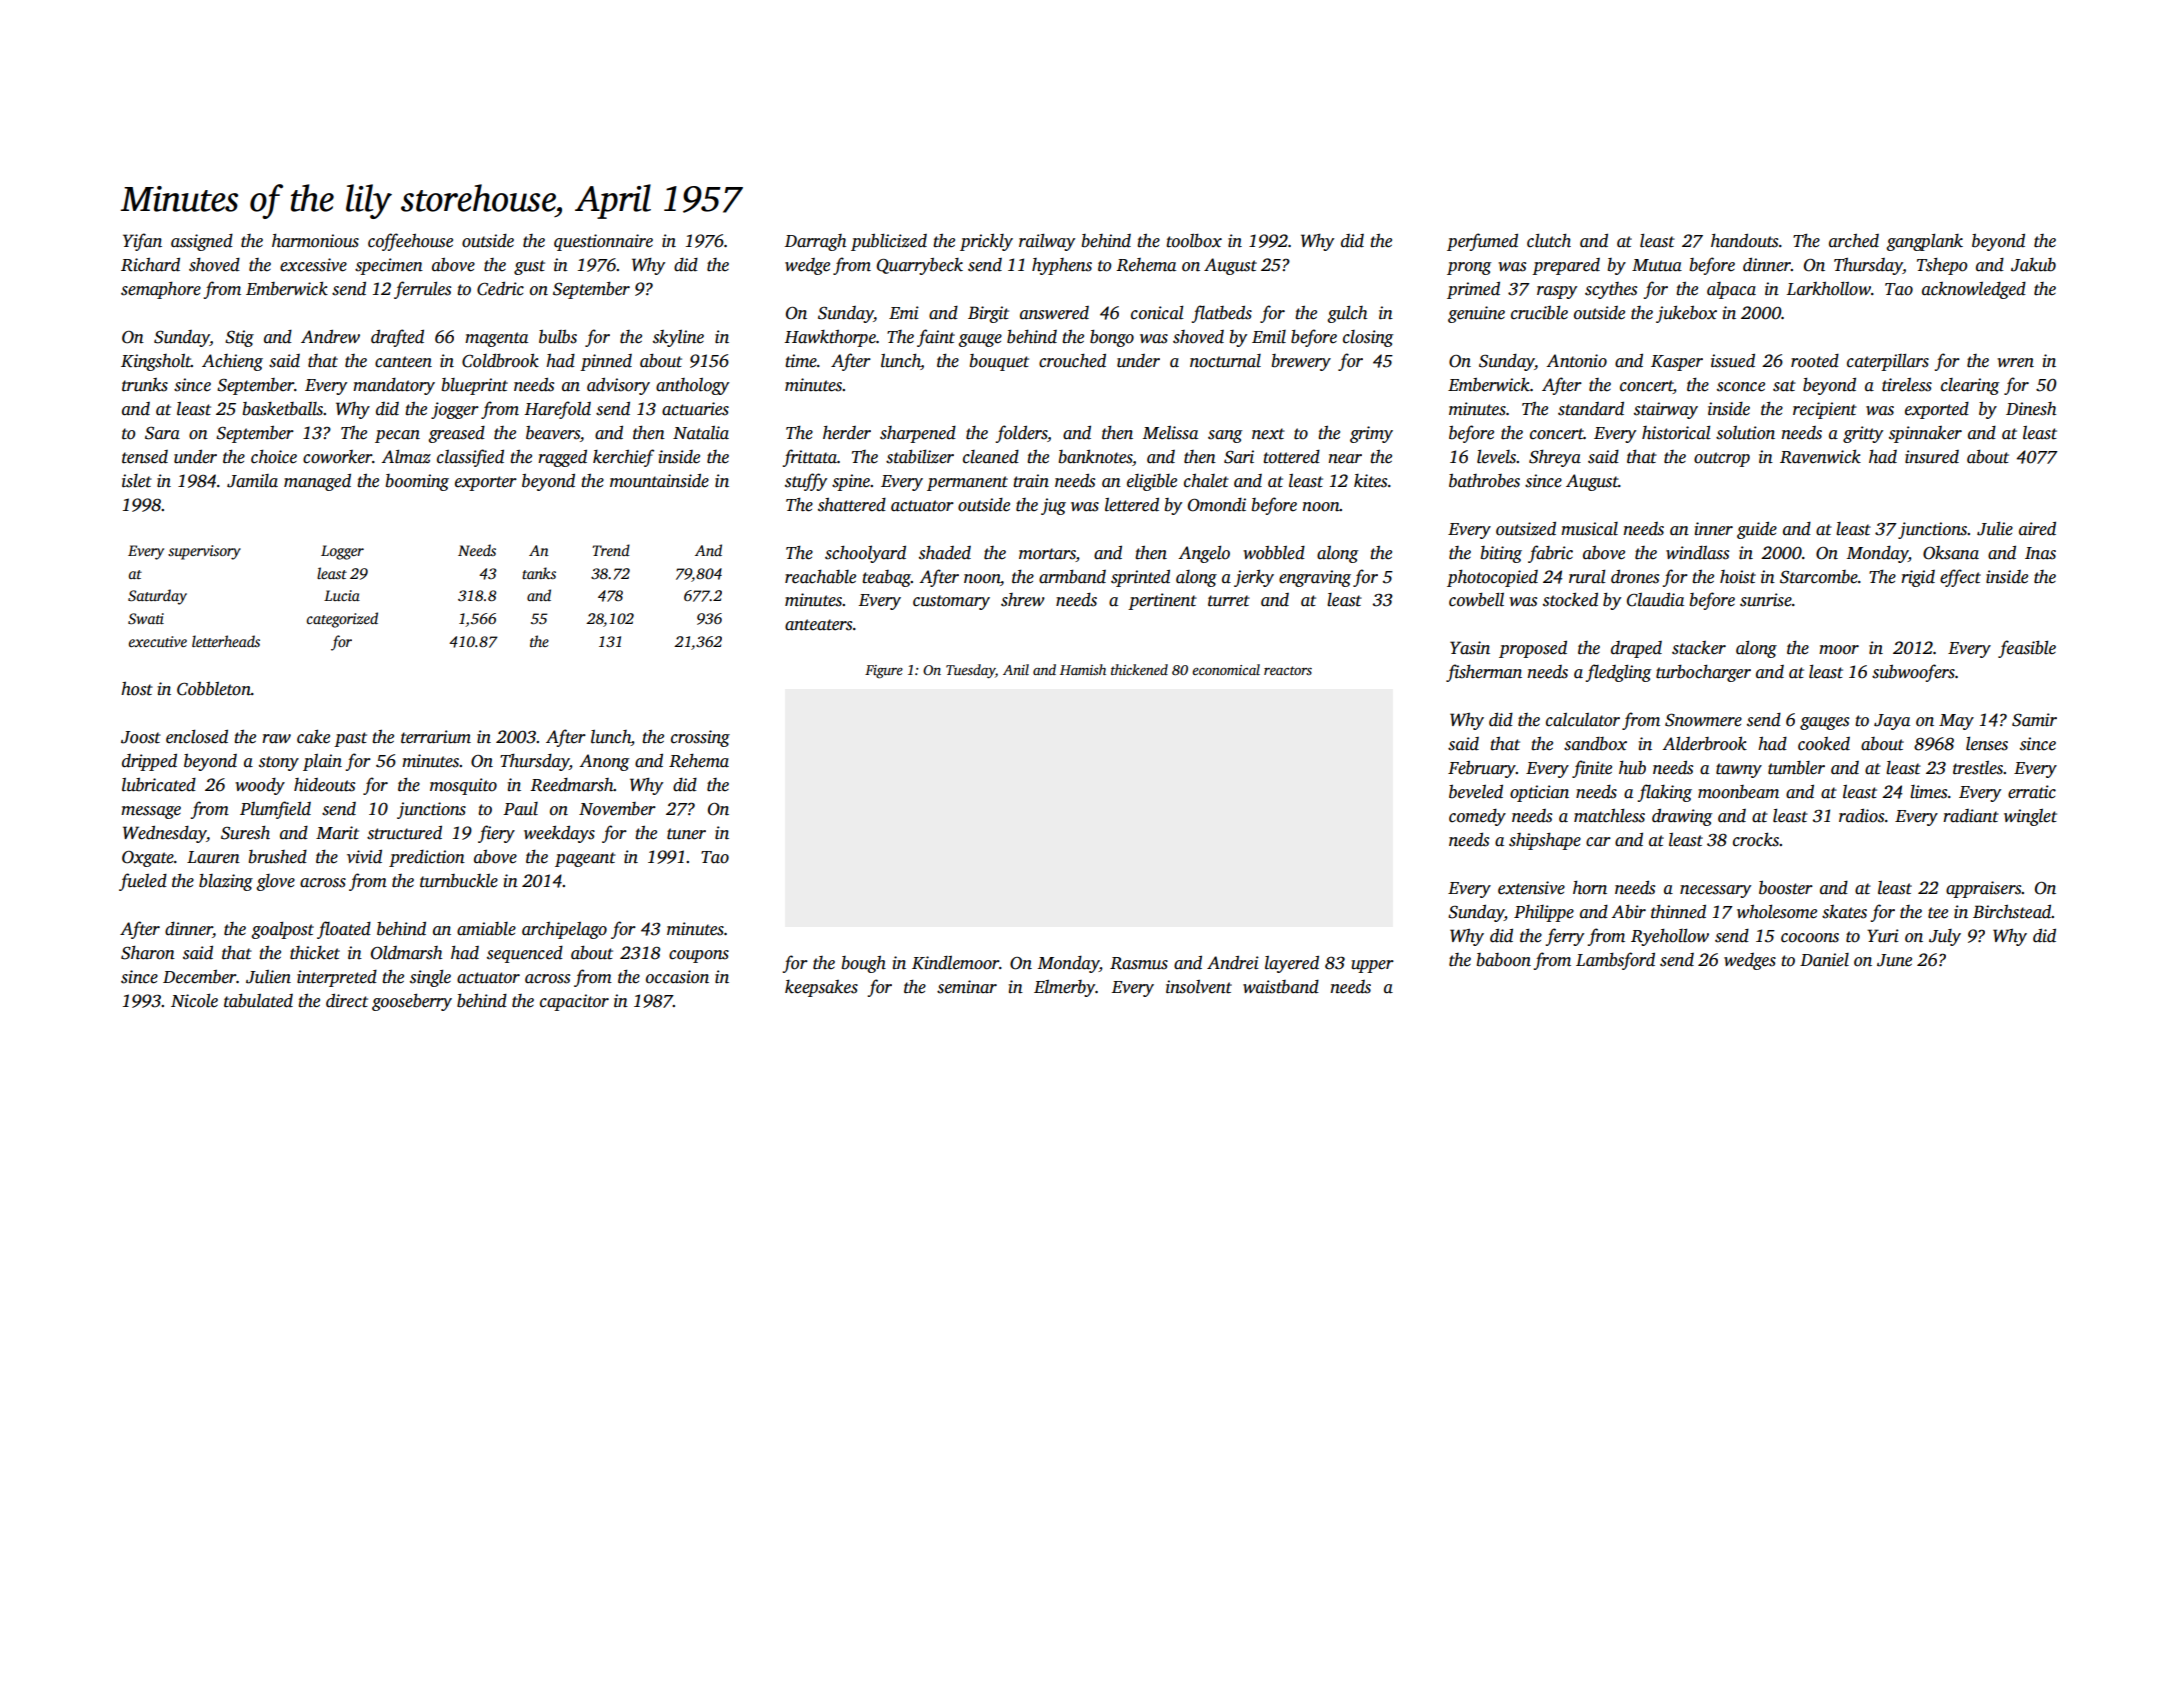 Image resolution: width=2178 pixels, height=1683 pixels. What do you see at coordinates (1820, 457) in the screenshot?
I see `Ravenwick` at bounding box center [1820, 457].
